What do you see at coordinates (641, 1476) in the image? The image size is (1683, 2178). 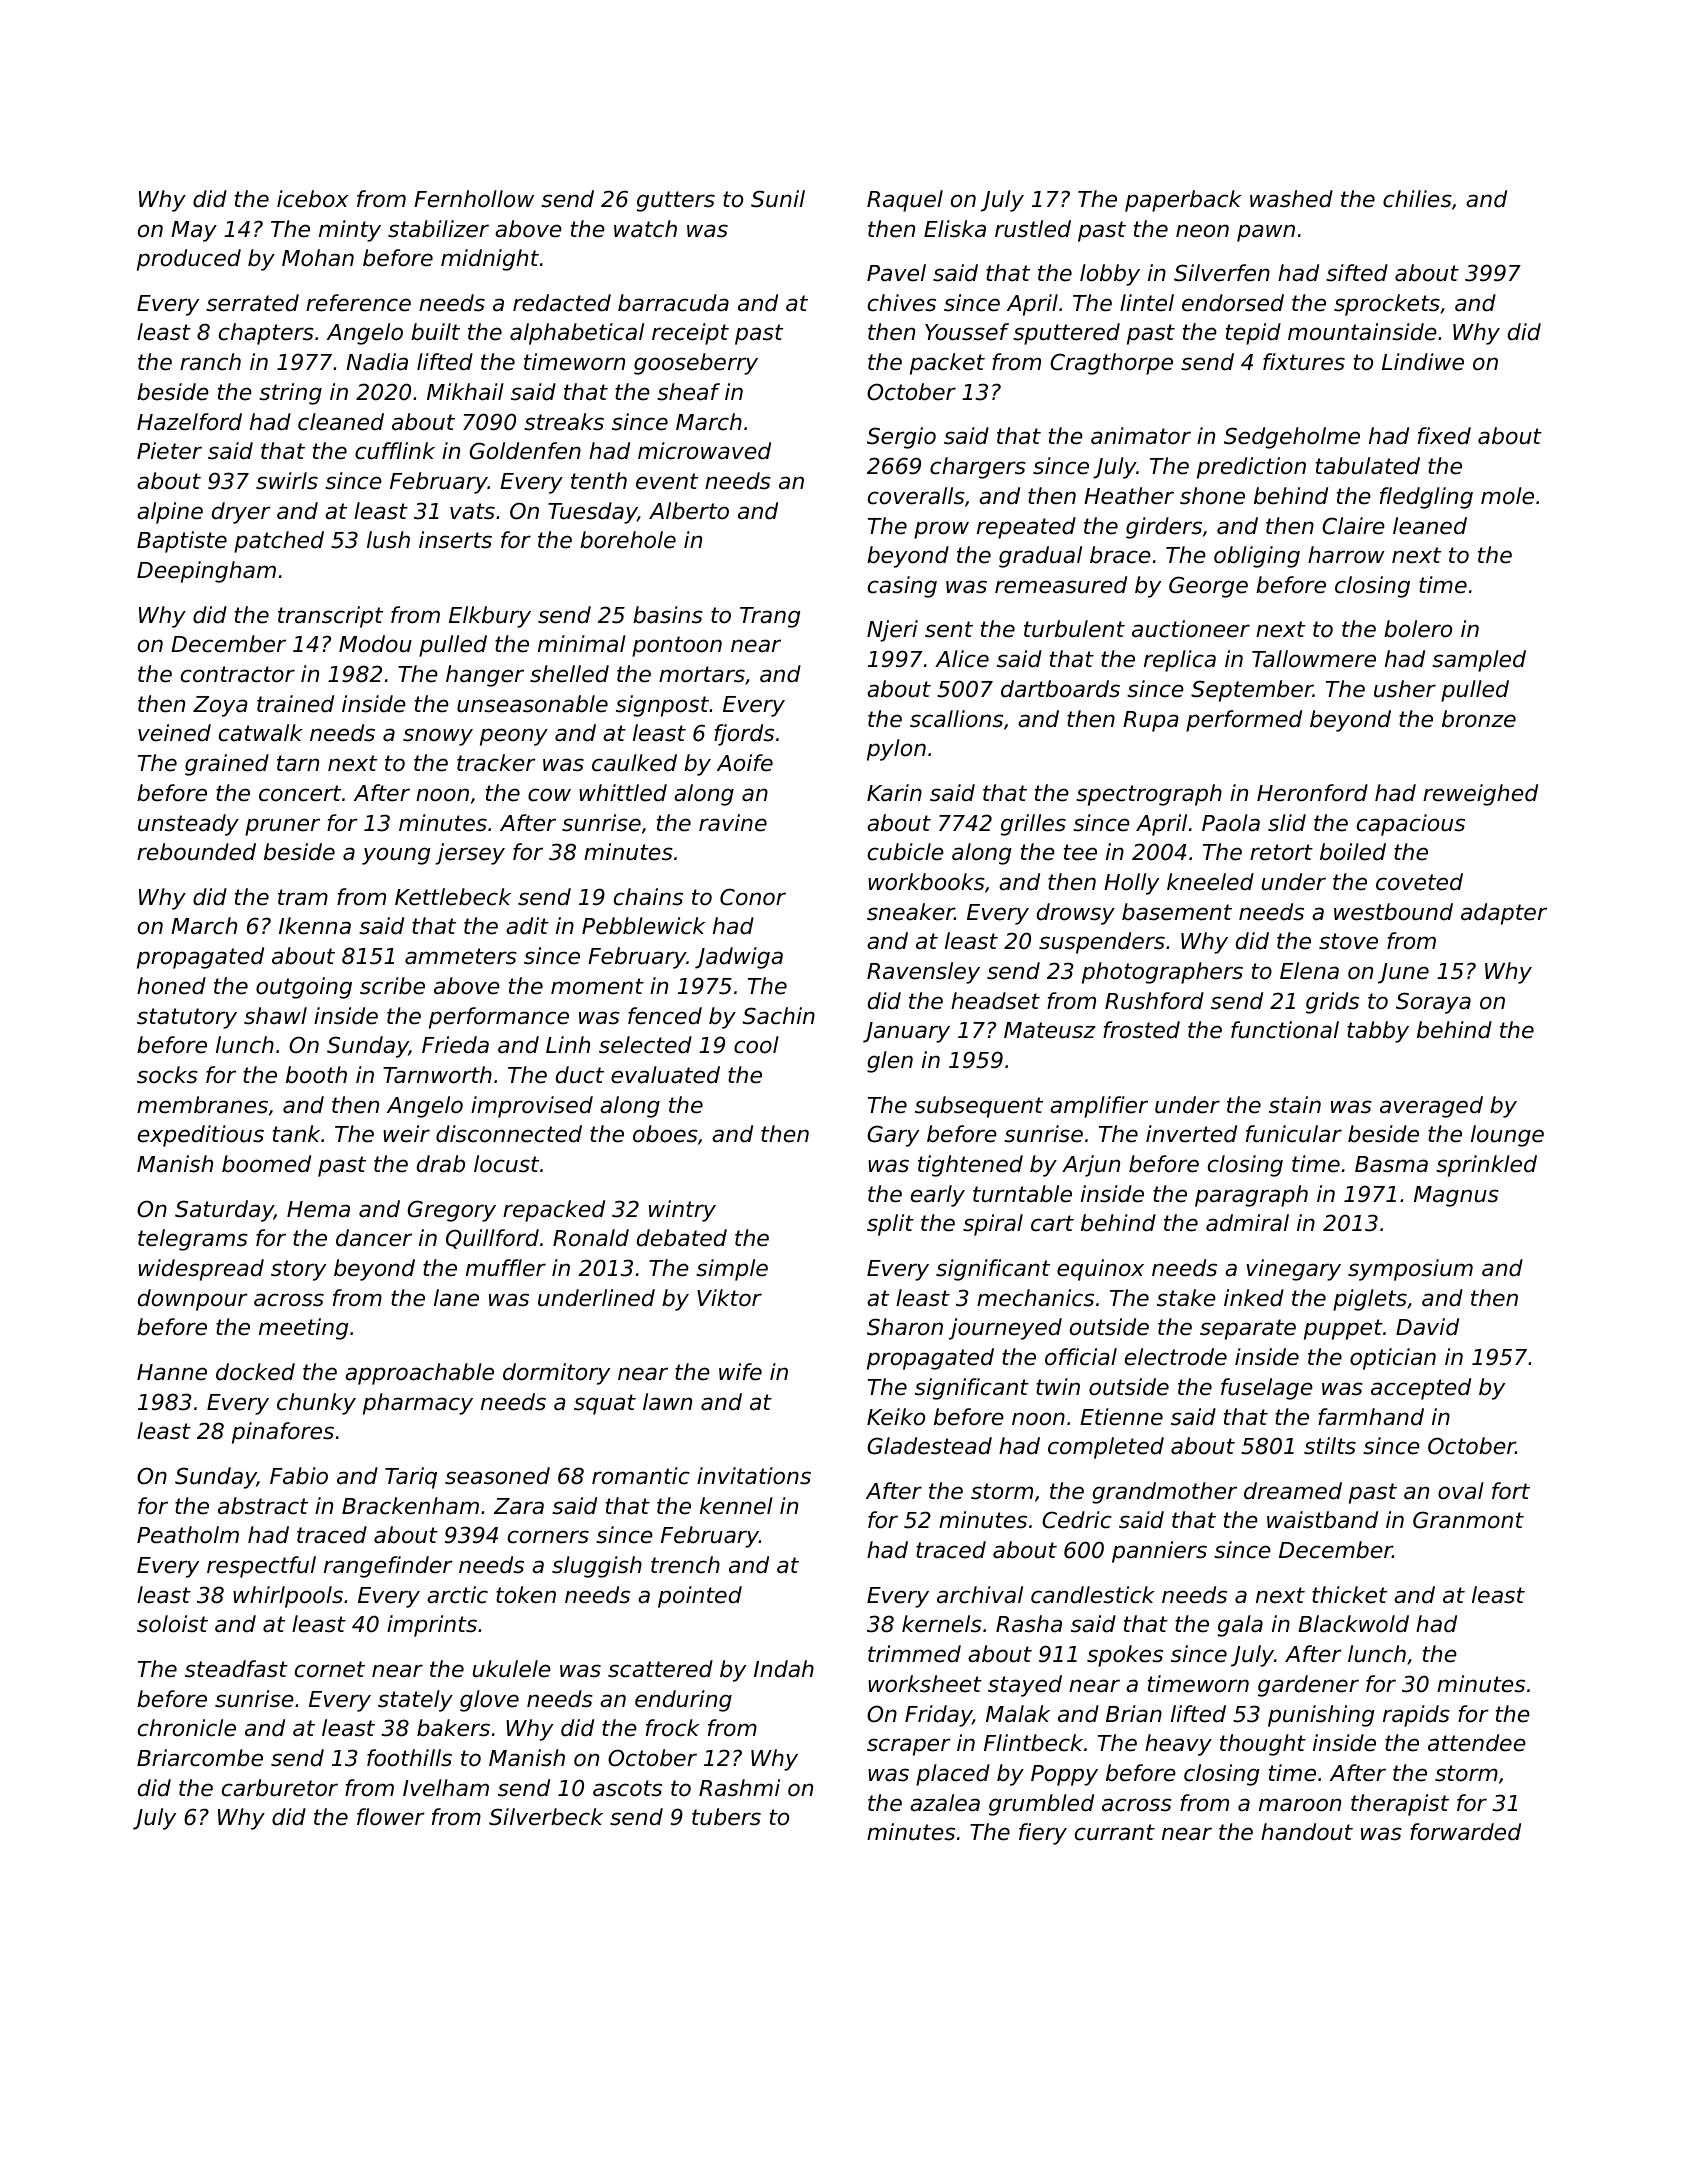 I see `romantic` at bounding box center [641, 1476].
